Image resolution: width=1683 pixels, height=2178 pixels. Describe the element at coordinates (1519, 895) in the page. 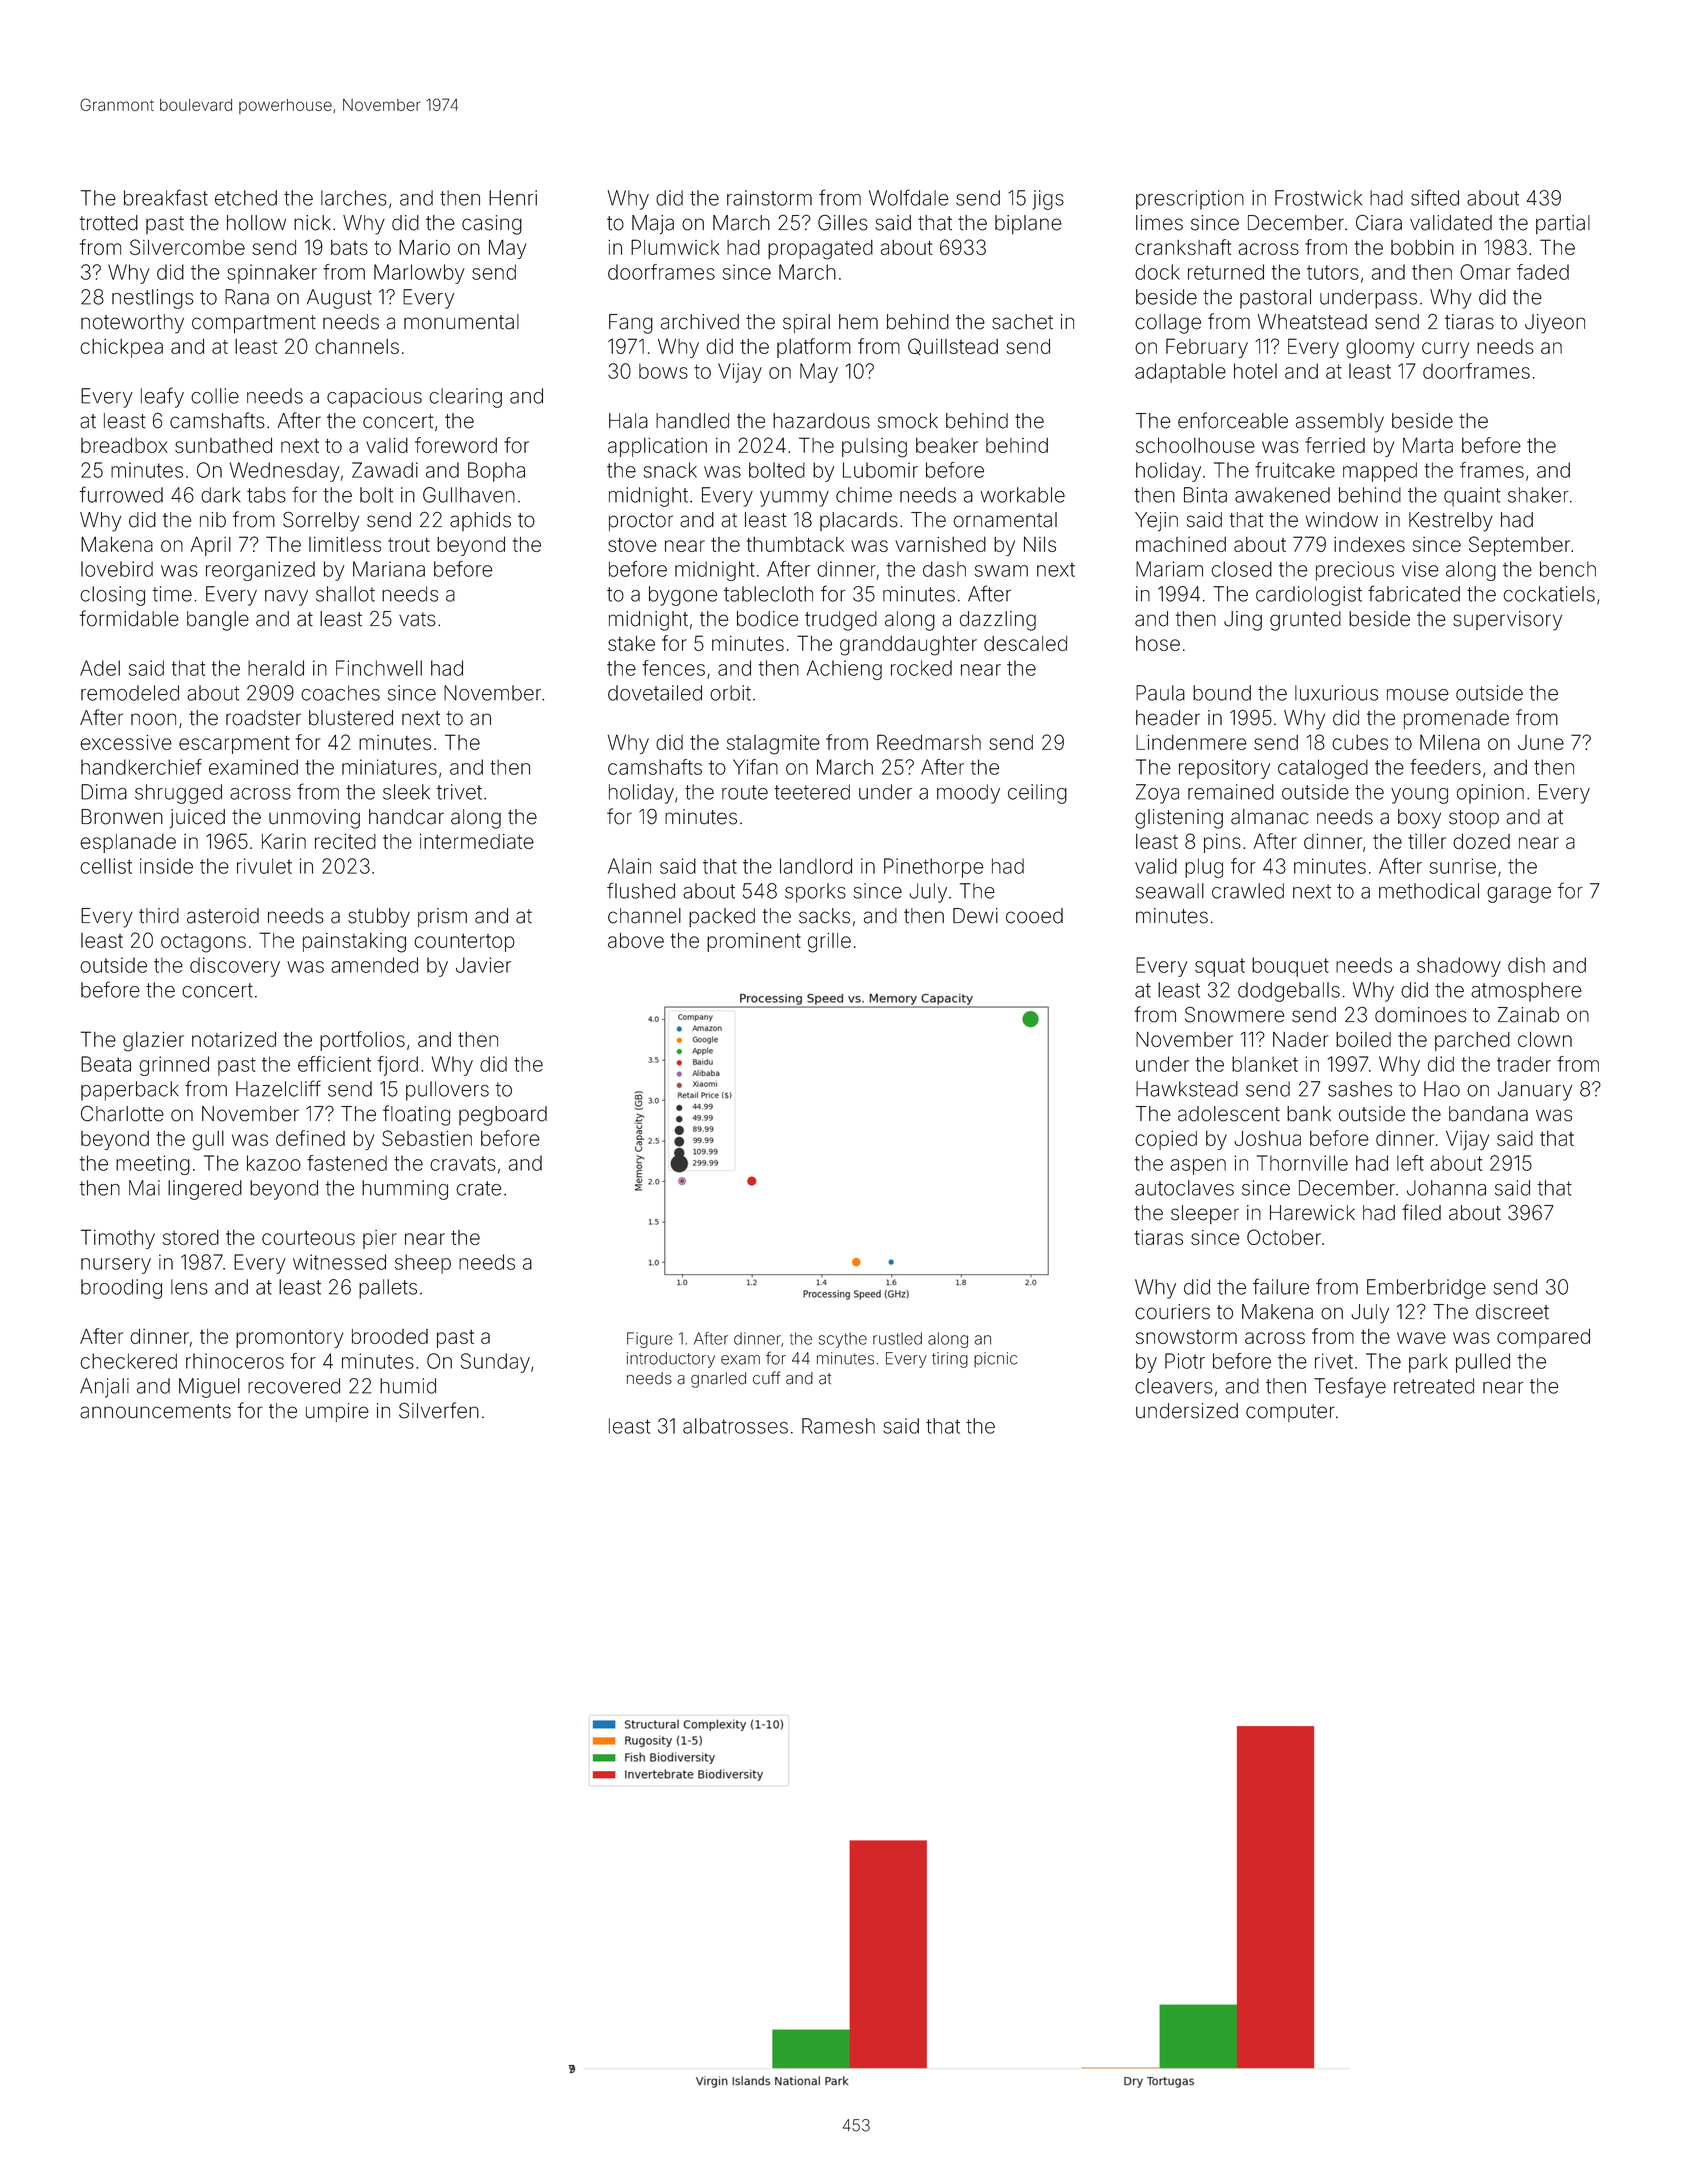

I see `garage` at that location.
